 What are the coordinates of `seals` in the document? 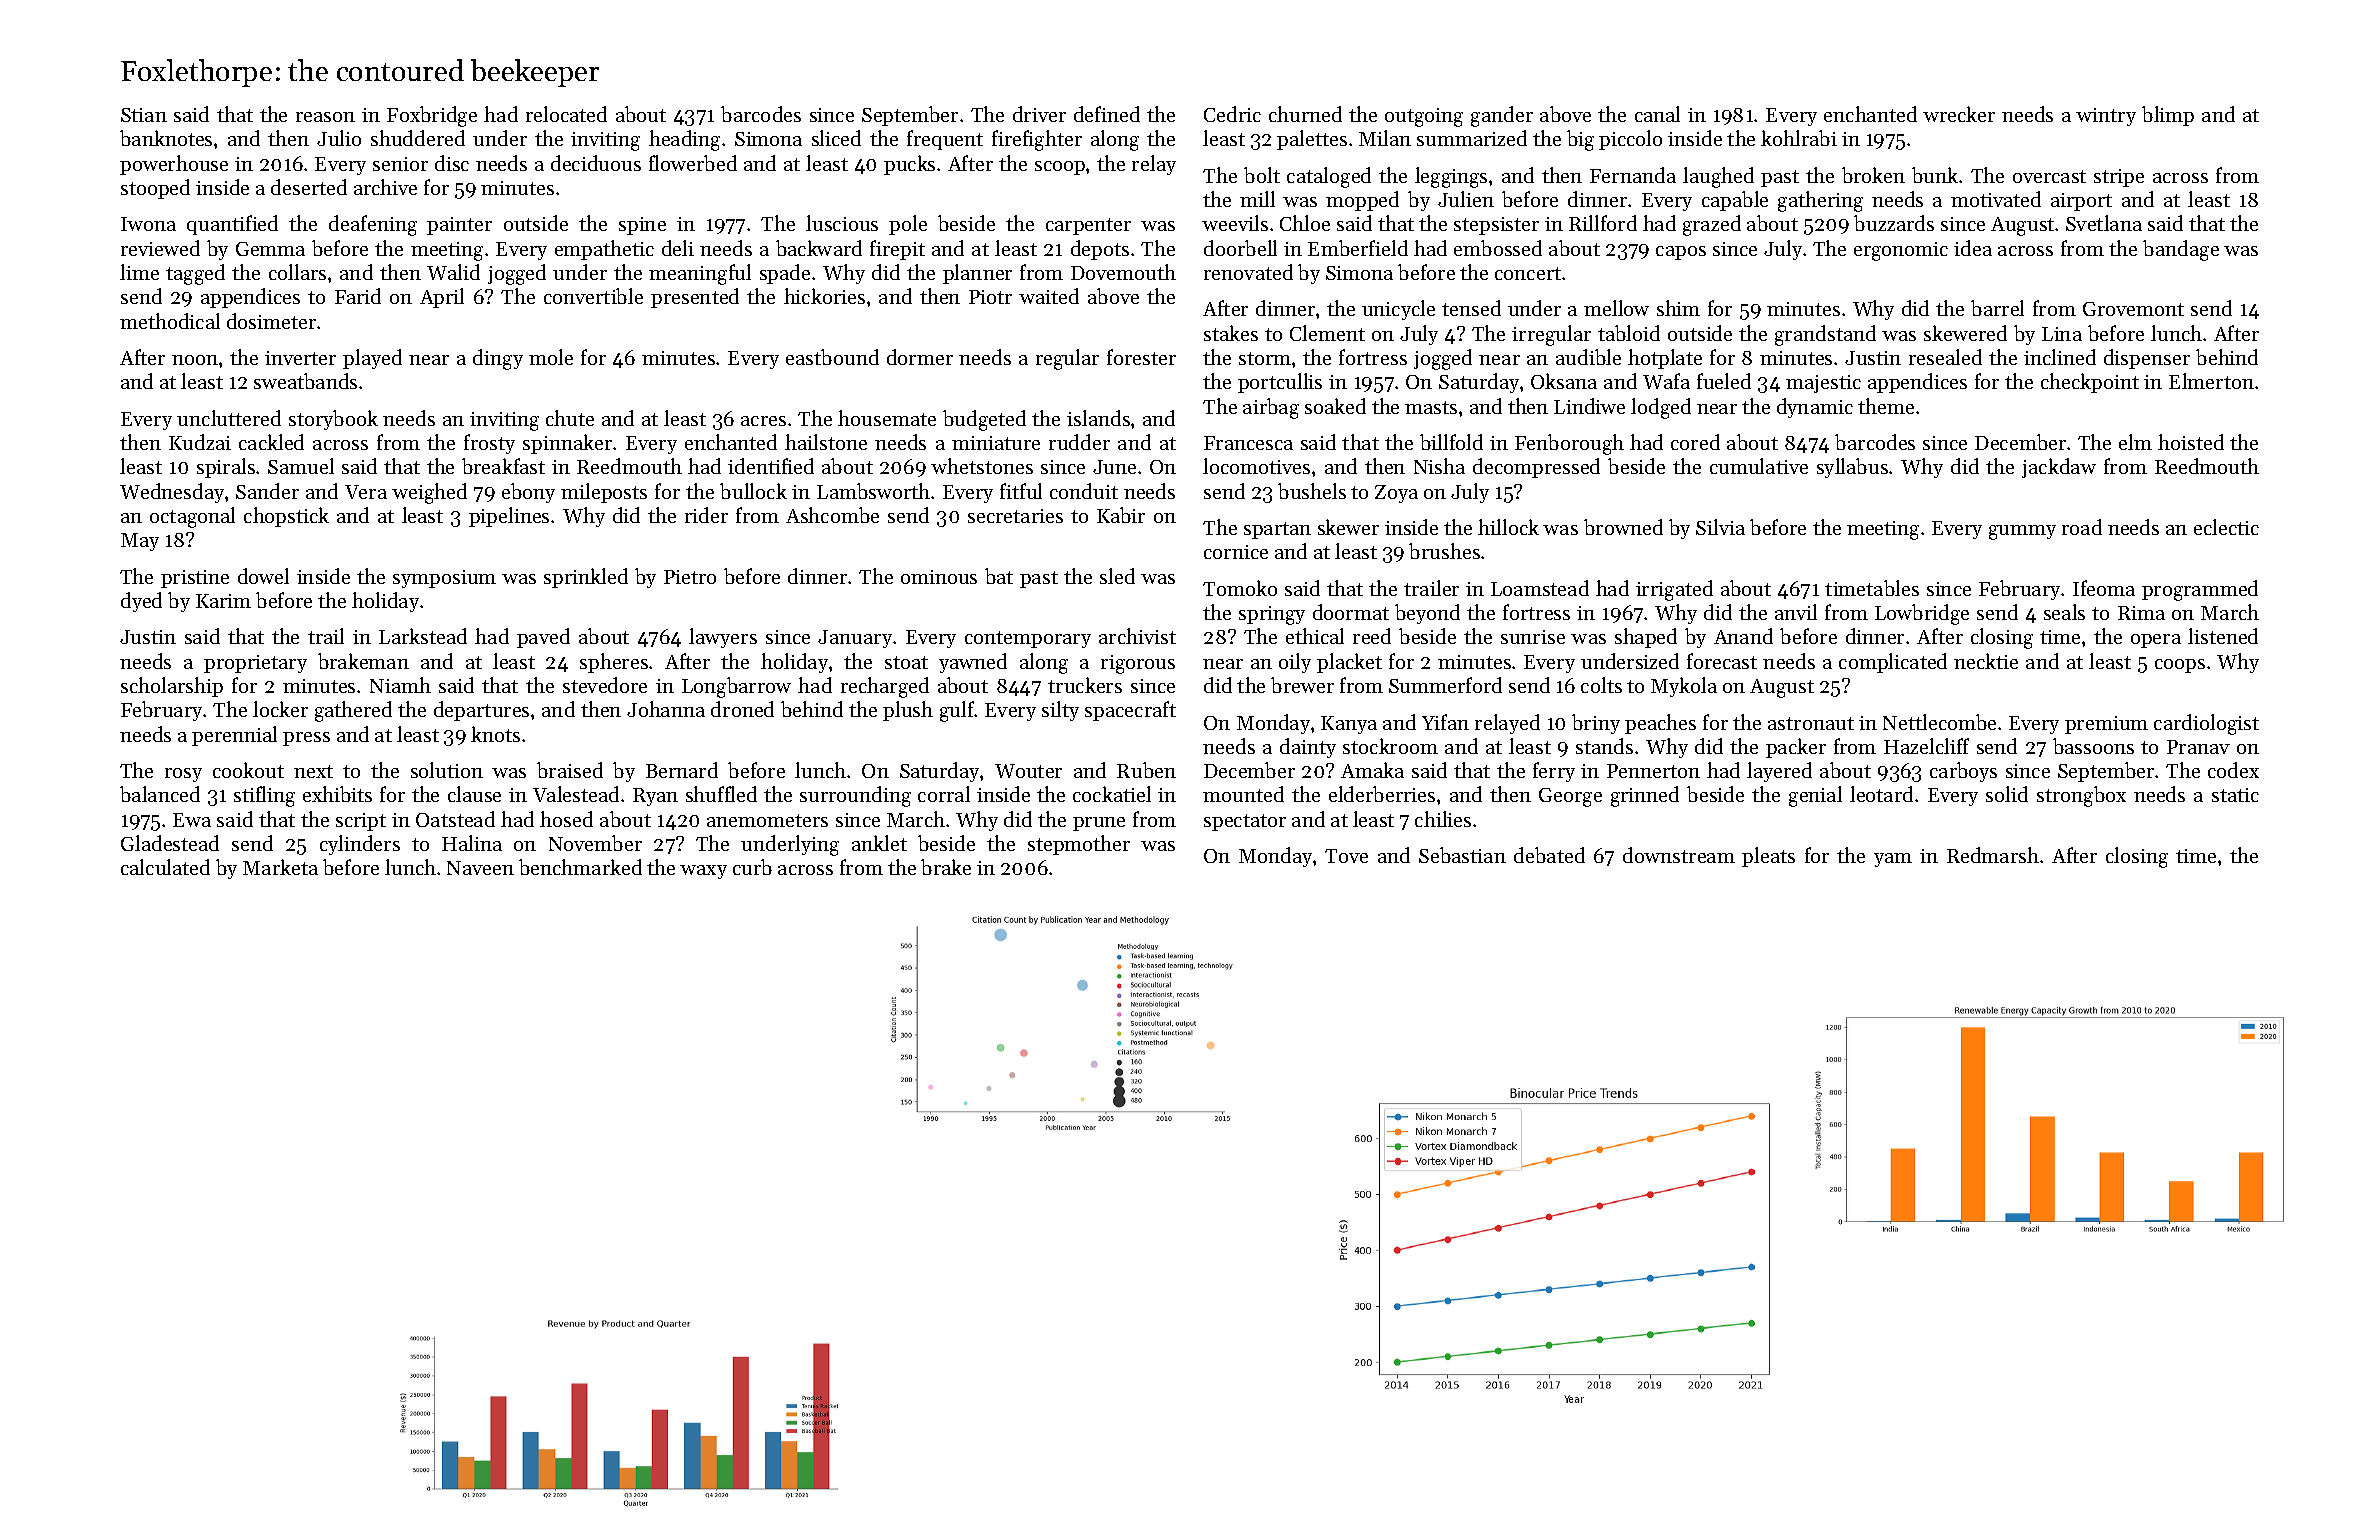 It's located at (2064, 612).
